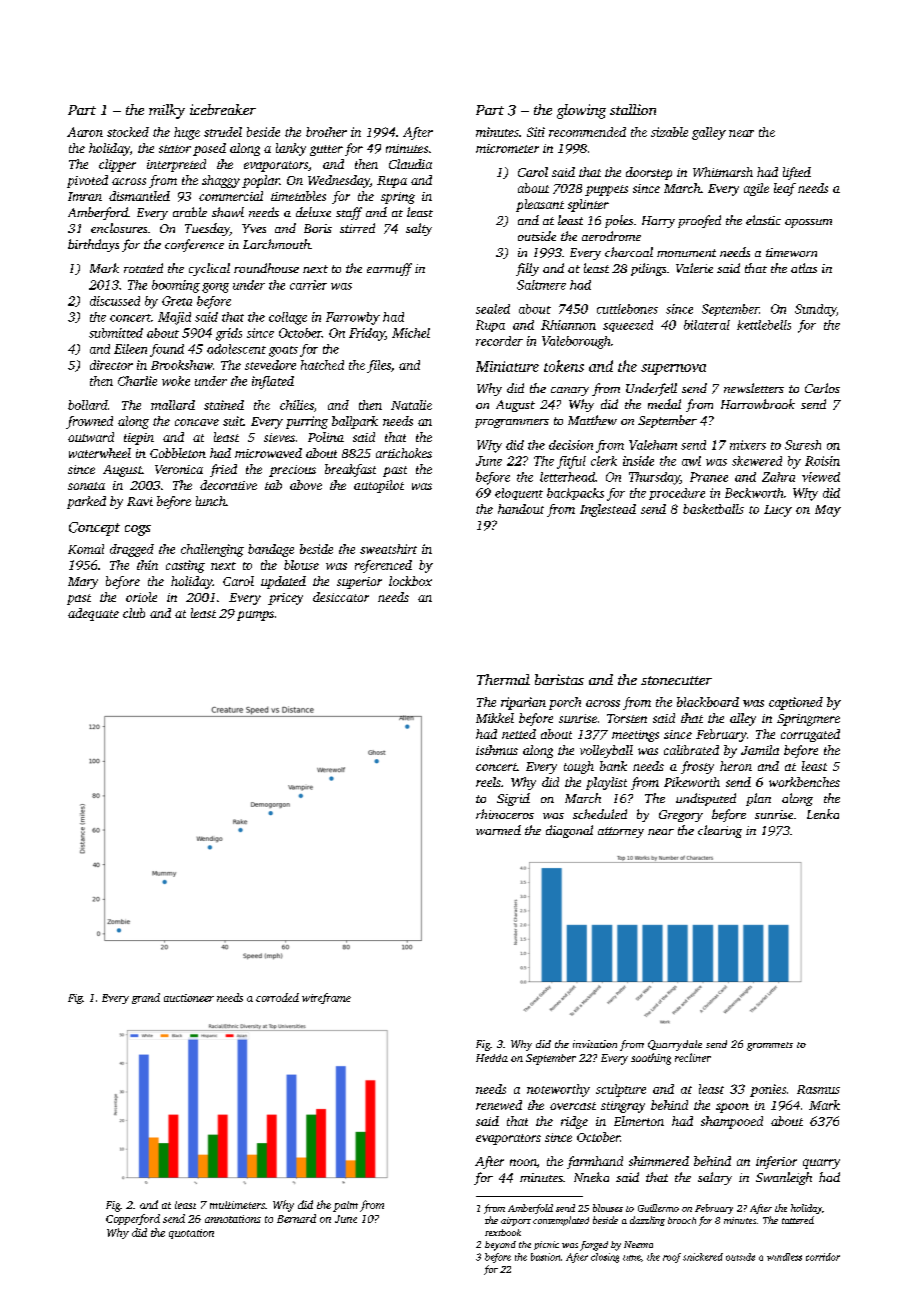 The height and width of the page is (1316, 908). I want to click on glowing, so click(581, 111).
